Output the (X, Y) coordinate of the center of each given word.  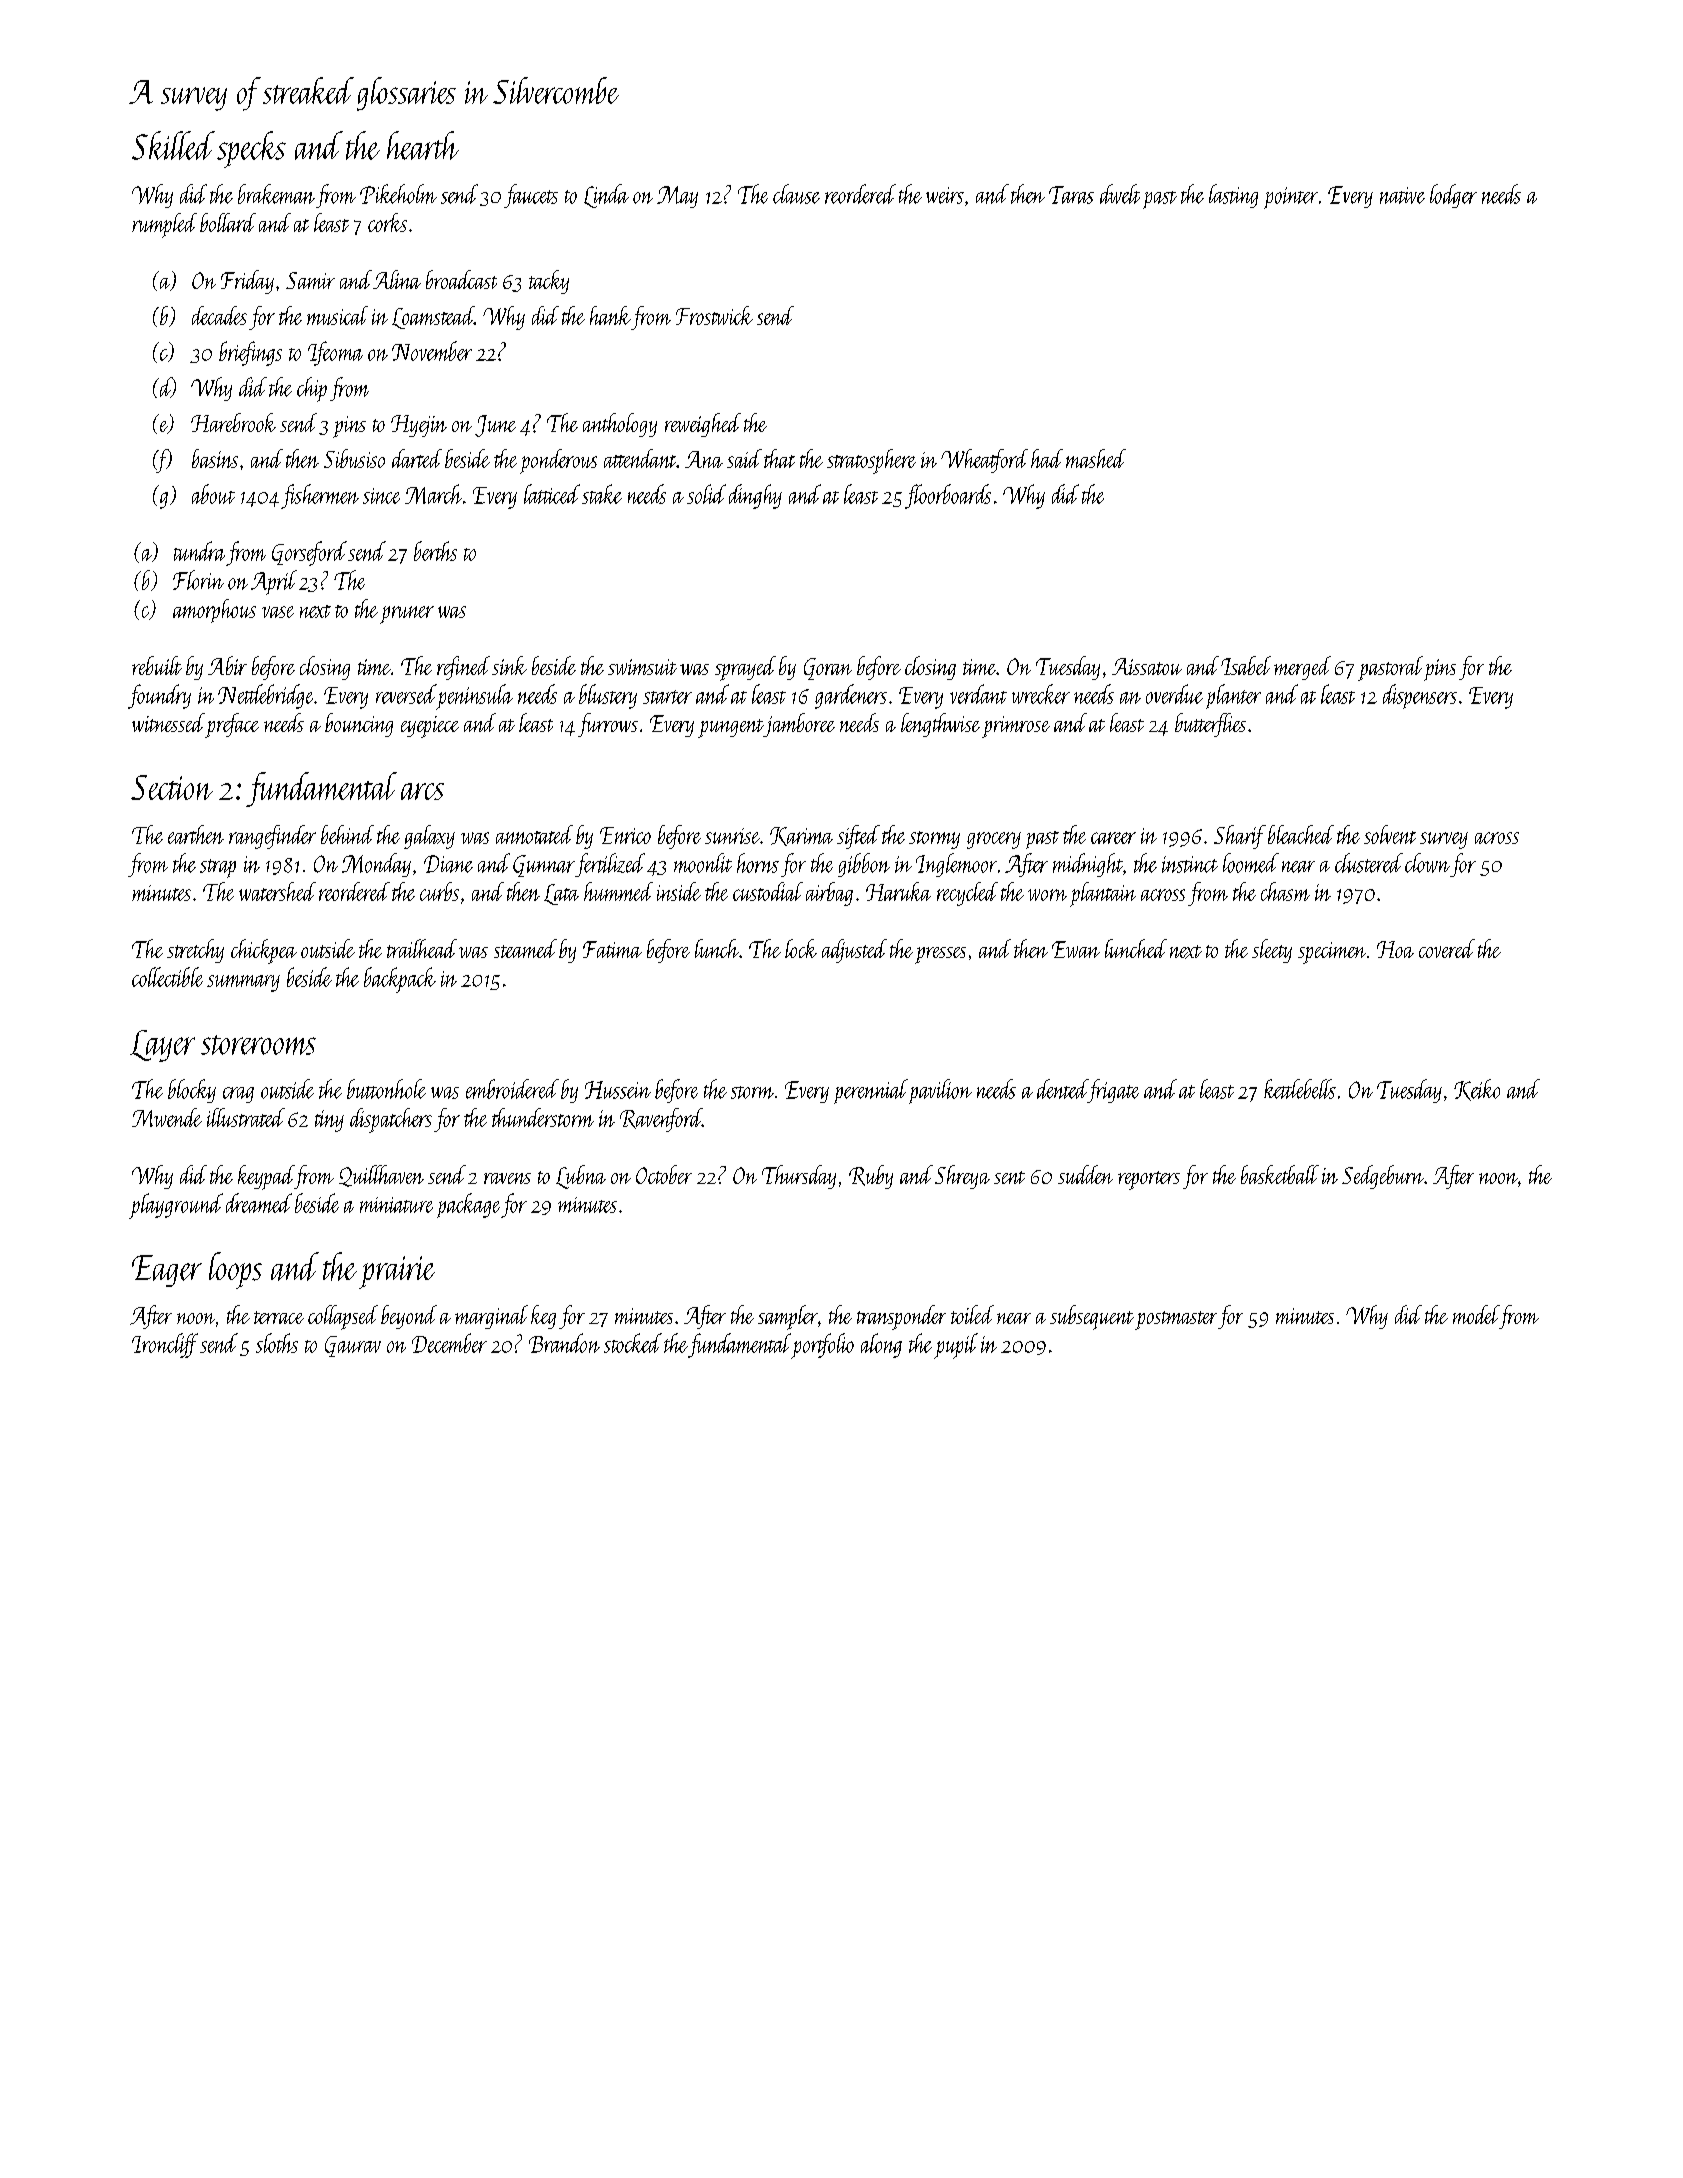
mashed (1096, 458)
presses (940, 955)
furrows (608, 725)
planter (1233, 696)
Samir (310, 280)
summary (243, 983)
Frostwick (714, 315)
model (1476, 1314)
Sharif (1240, 837)
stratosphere (871, 461)
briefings (250, 353)
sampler (788, 1317)
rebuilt (157, 665)
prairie (397, 1272)
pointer (1291, 198)
